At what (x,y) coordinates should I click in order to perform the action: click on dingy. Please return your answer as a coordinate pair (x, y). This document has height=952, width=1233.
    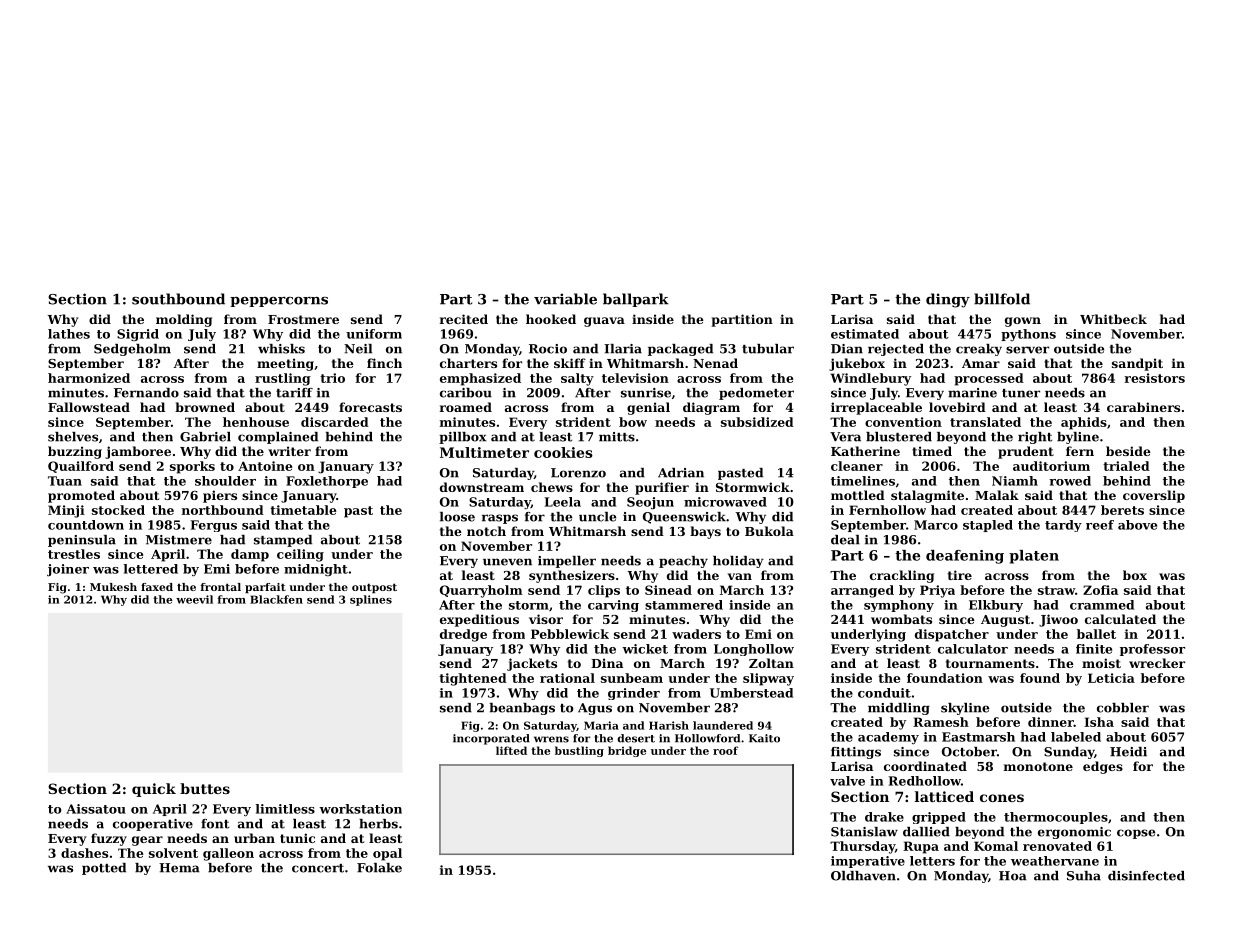
    Looking at the image, I should click on (948, 300).
